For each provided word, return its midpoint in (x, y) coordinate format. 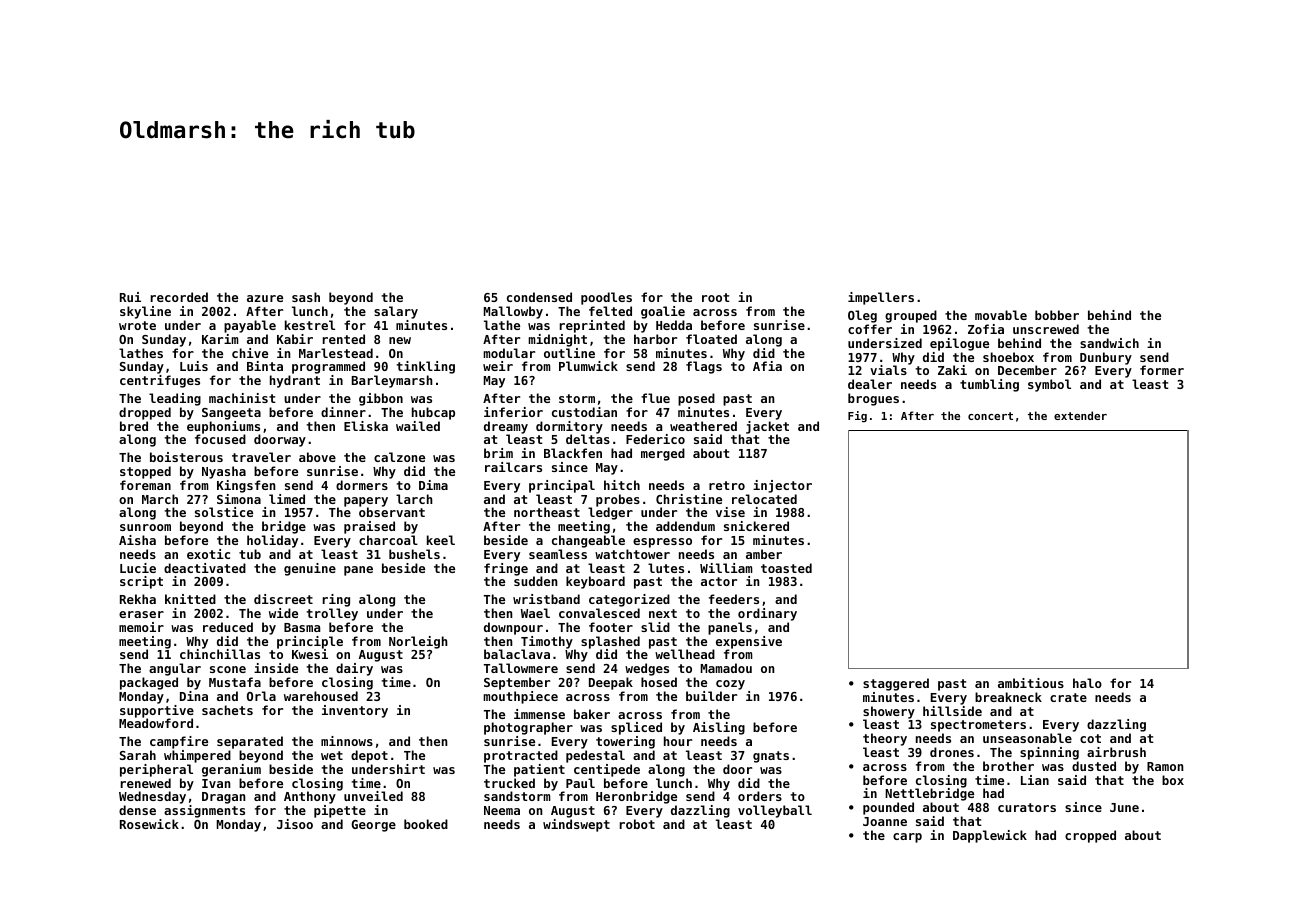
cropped (1090, 836)
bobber (1057, 315)
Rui (130, 297)
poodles (606, 298)
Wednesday (152, 798)
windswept (576, 825)
